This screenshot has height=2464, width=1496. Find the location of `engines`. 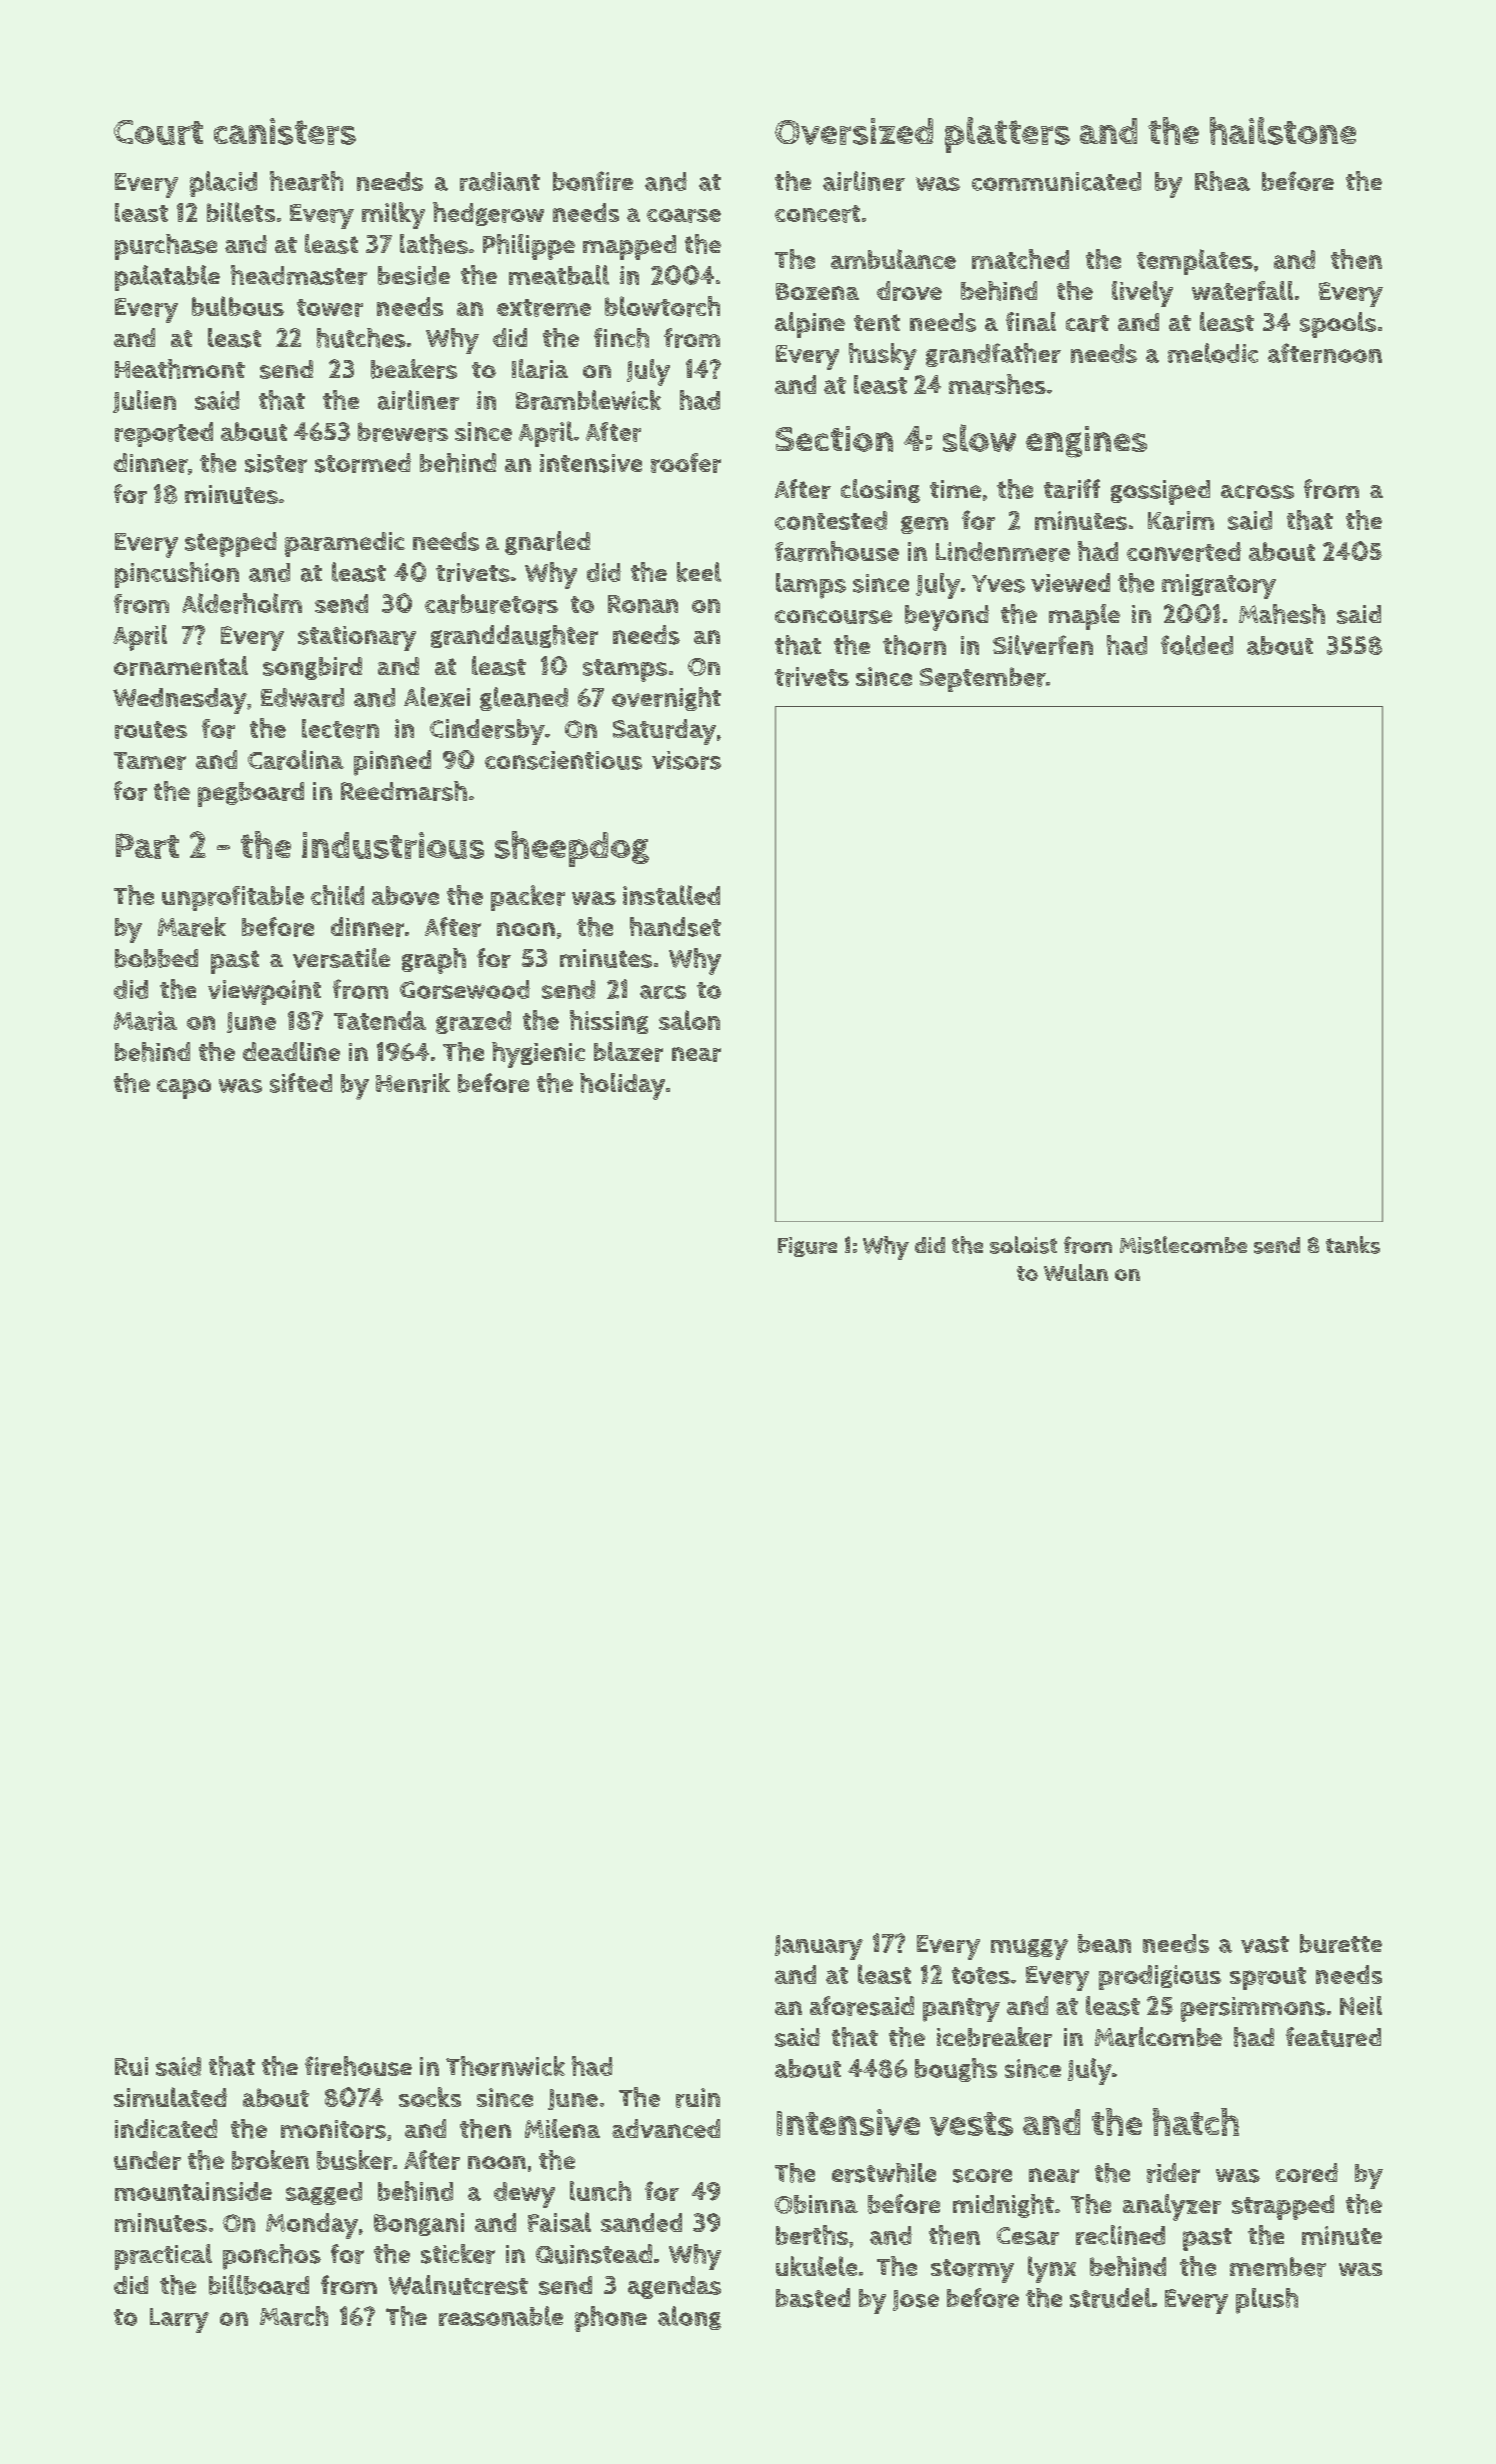

engines is located at coordinates (1086, 442).
